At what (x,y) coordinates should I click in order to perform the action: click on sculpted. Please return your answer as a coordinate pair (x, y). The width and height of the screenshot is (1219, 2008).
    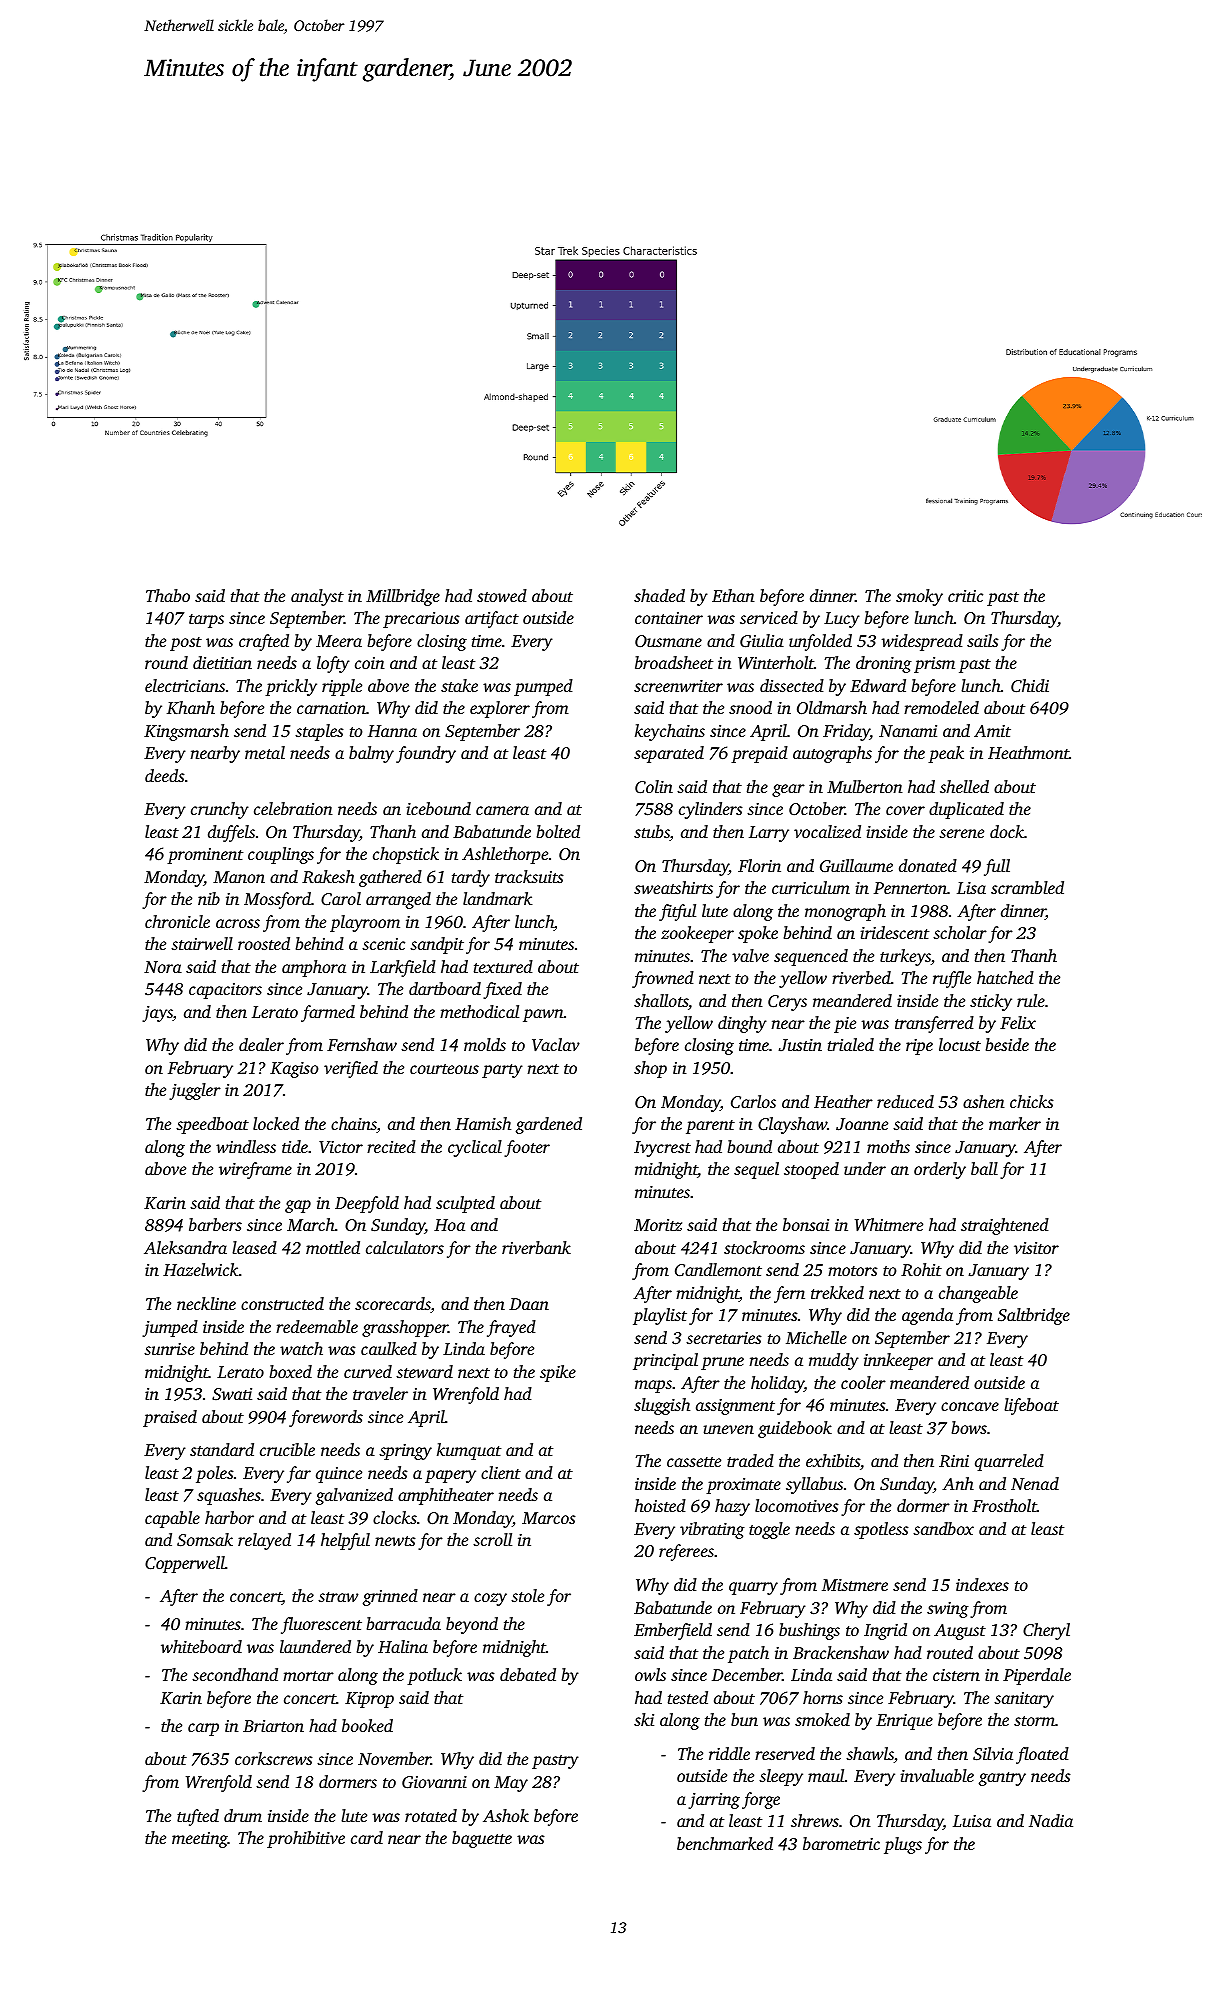
    Looking at the image, I should click on (465, 1204).
